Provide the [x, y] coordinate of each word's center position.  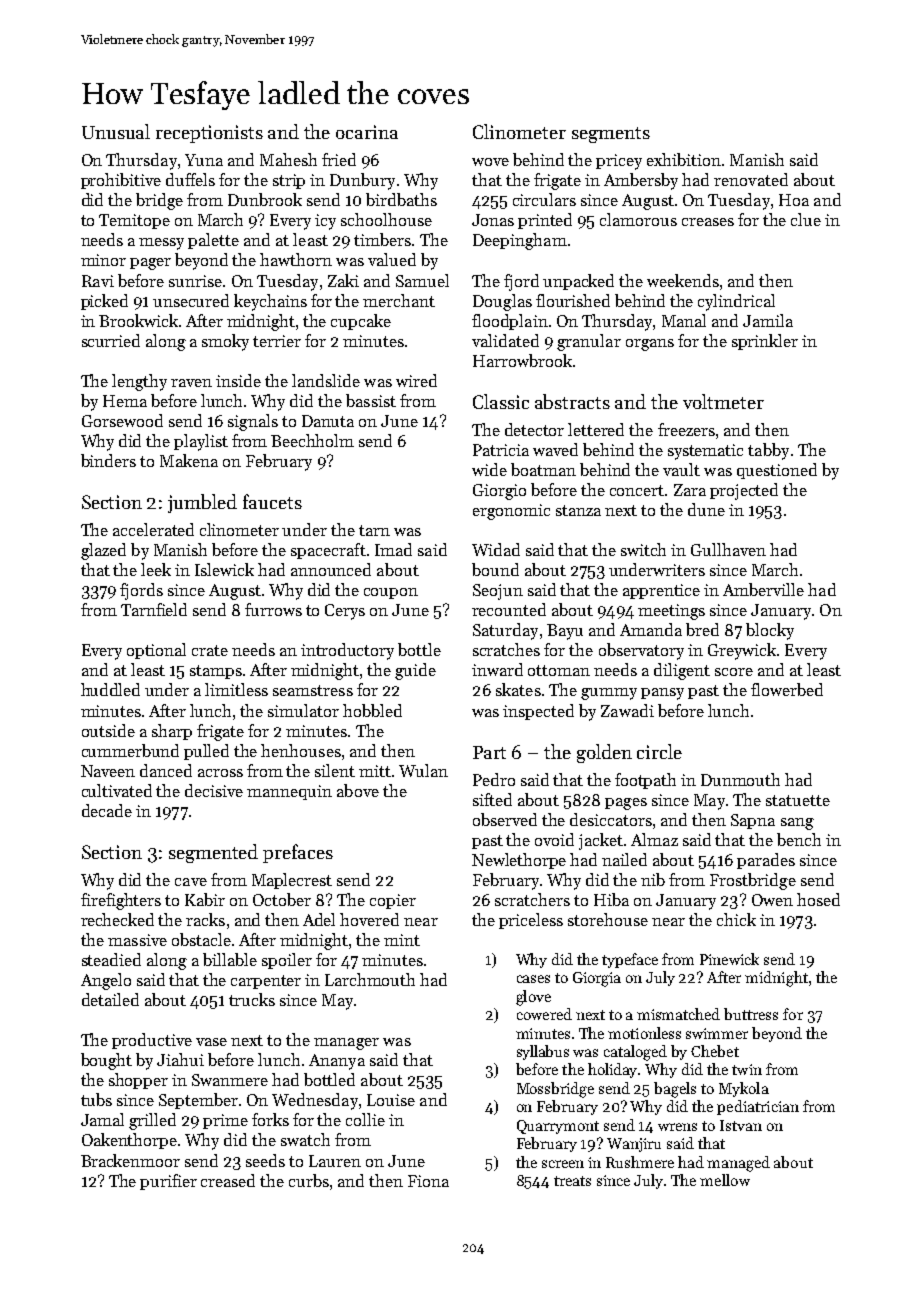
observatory [641, 651]
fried [339, 159]
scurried [111, 340]
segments [611, 135]
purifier [168, 1182]
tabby [768, 451]
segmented [213, 853]
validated [505, 340]
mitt [375, 771]
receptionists [209, 134]
